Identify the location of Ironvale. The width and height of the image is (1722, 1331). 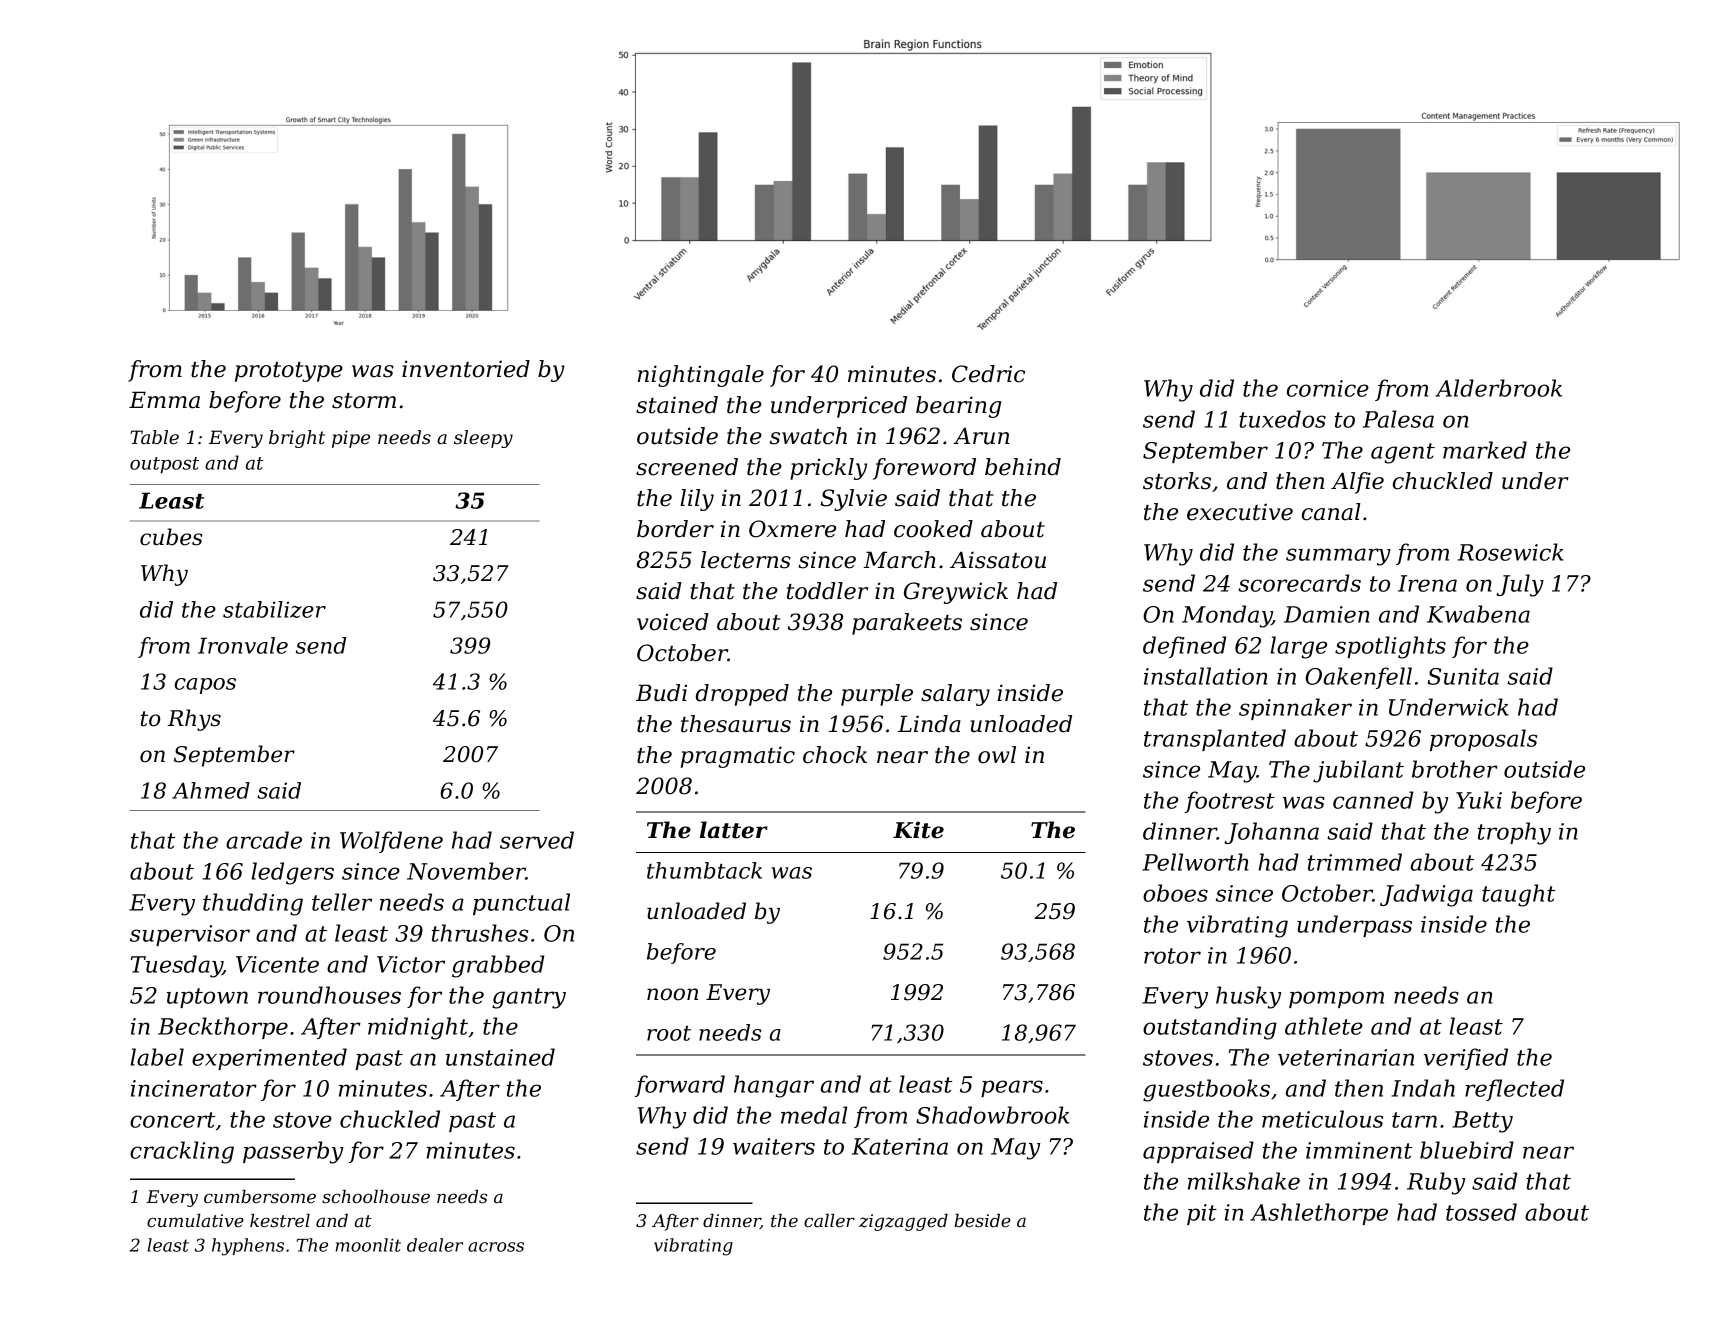
(243, 645).
